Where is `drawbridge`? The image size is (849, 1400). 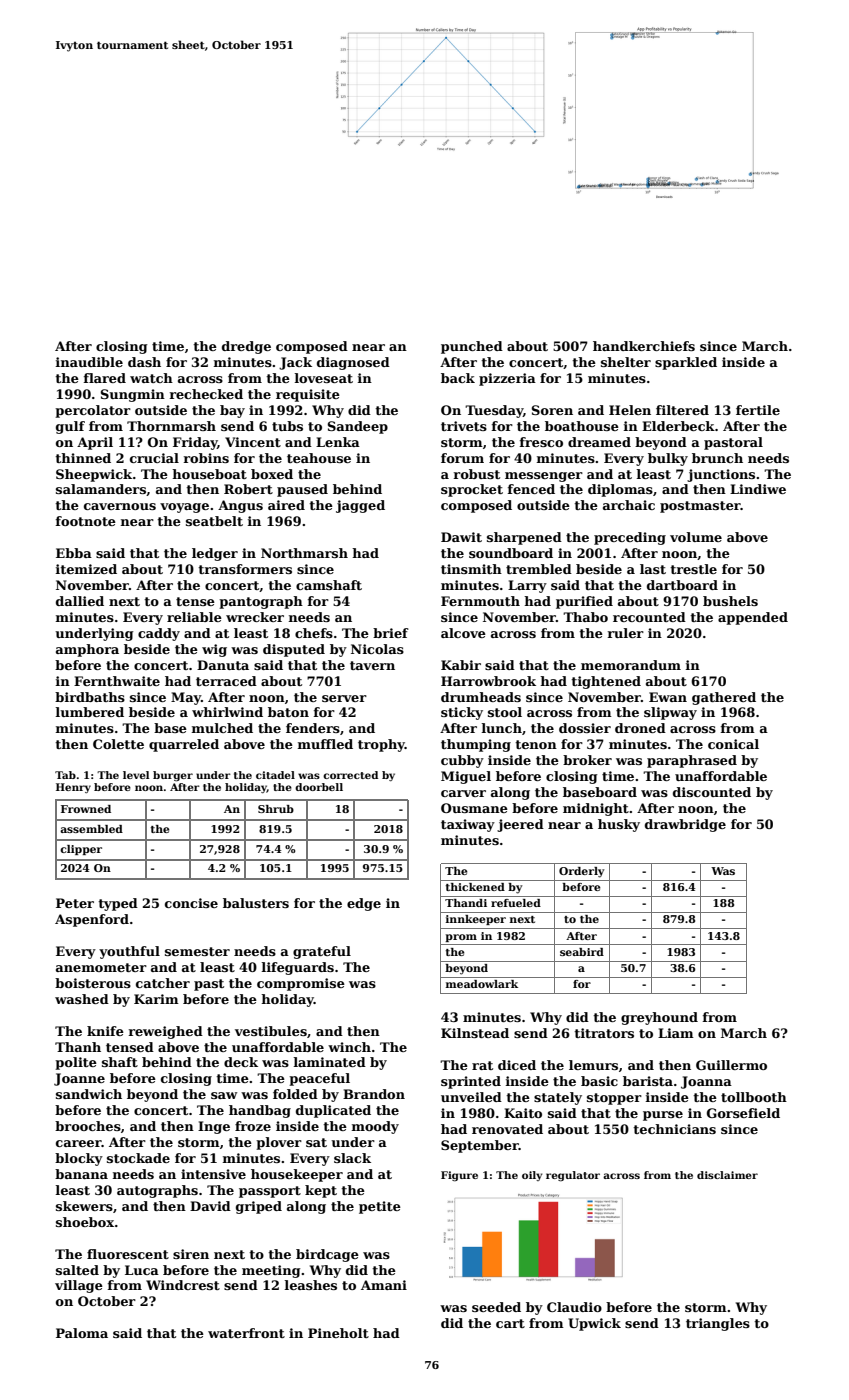 drawbridge is located at coordinates (685, 825).
